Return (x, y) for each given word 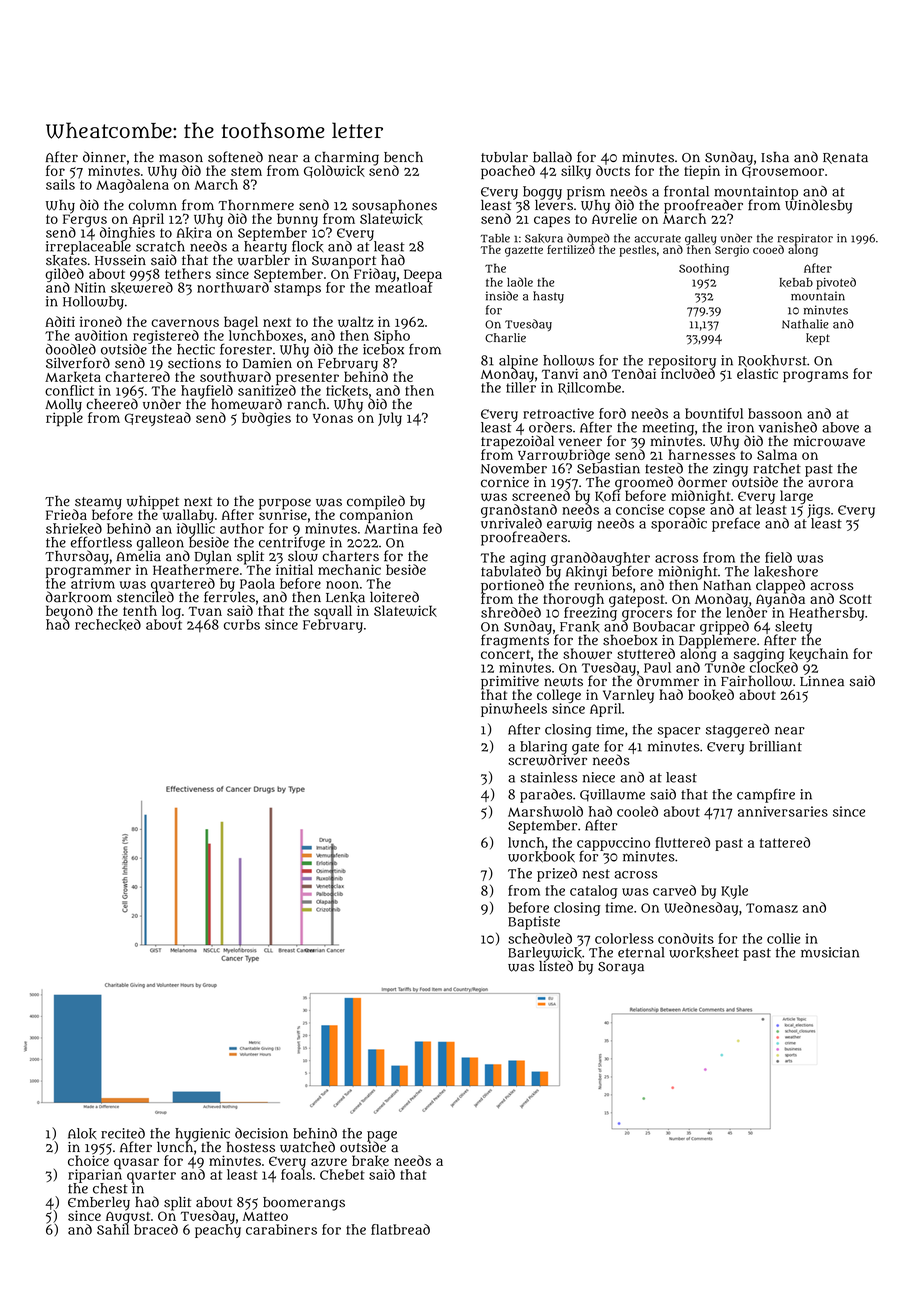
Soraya (621, 968)
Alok (82, 1133)
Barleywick (545, 953)
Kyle (734, 892)
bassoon (775, 413)
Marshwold (545, 811)
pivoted (836, 283)
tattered (785, 842)
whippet (153, 502)
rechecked (108, 625)
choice (88, 1160)
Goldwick (334, 171)
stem (246, 171)
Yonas (333, 418)
